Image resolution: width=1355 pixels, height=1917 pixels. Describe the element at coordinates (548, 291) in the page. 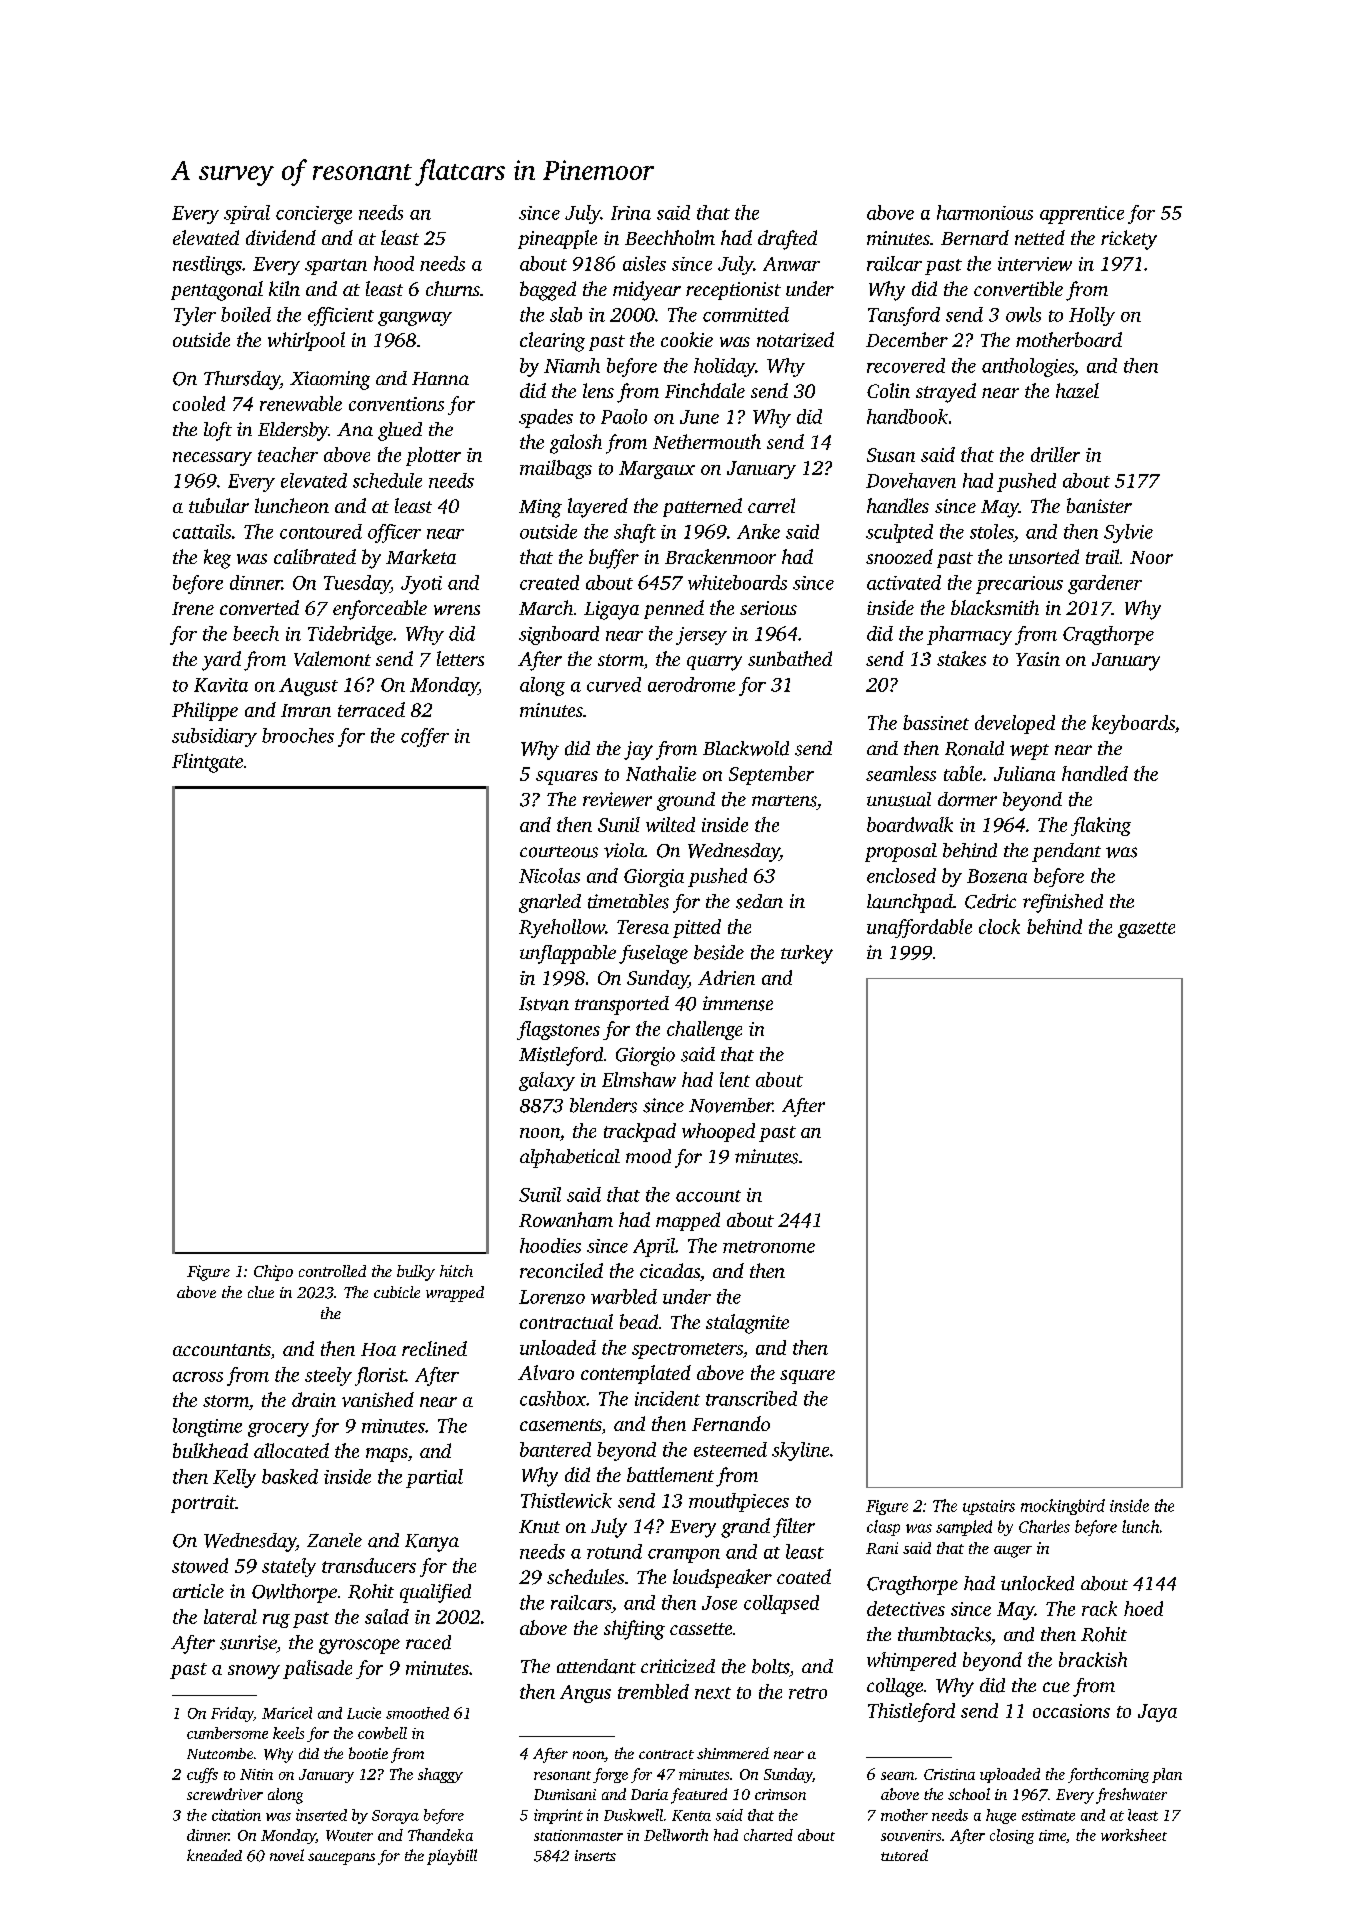

I see `bagged` at that location.
